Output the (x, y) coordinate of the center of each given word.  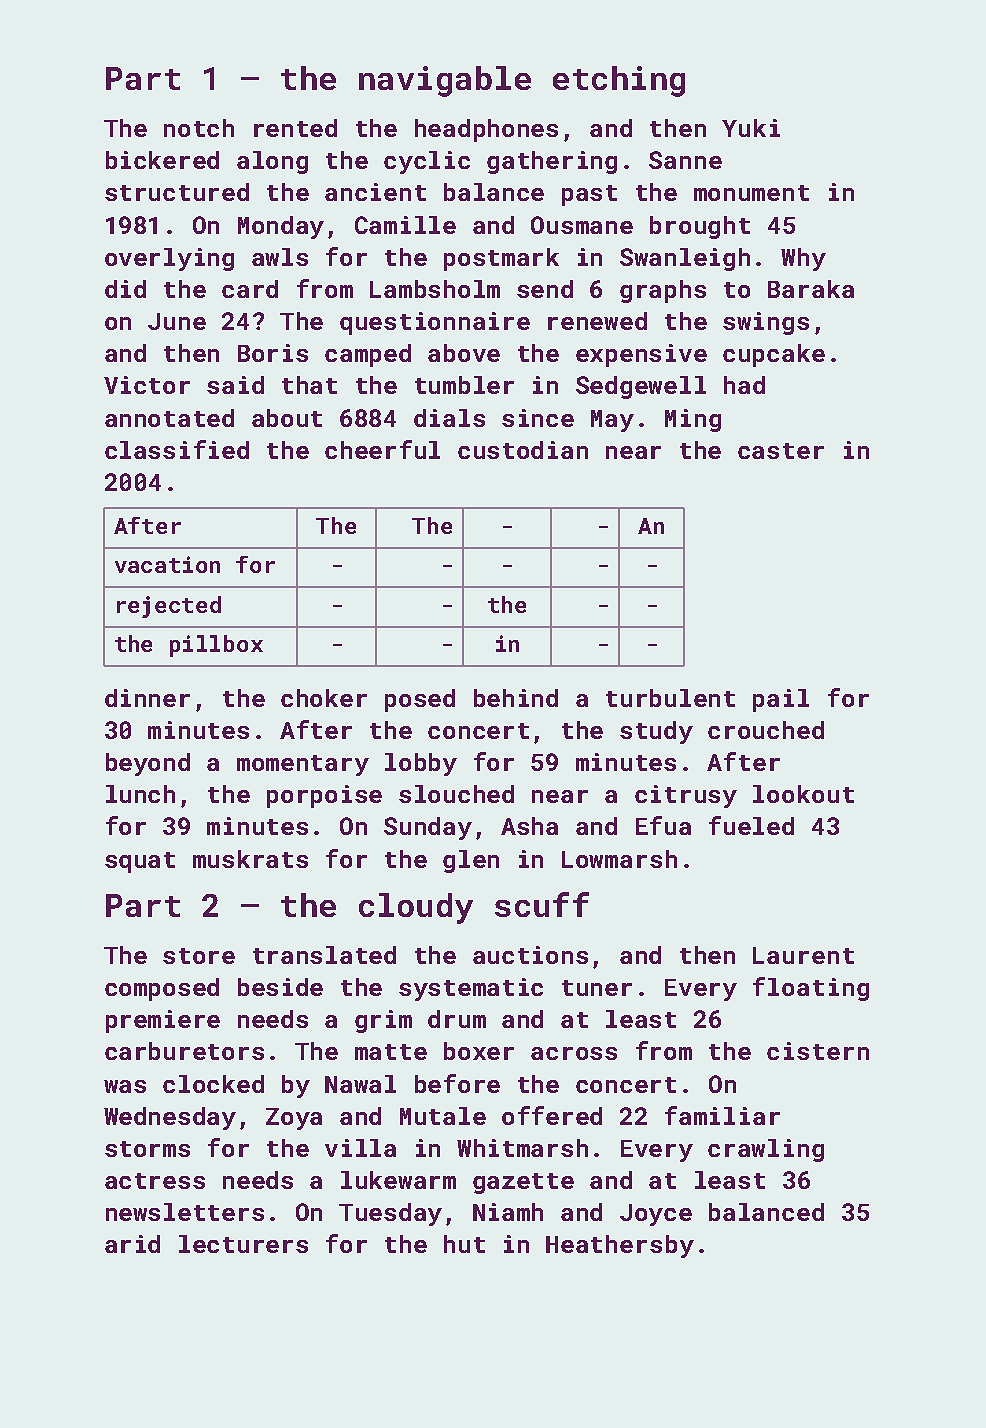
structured (177, 192)
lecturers (243, 1244)
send (545, 289)
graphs (663, 291)
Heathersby (620, 1246)
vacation (167, 564)
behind (516, 698)
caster (781, 451)
